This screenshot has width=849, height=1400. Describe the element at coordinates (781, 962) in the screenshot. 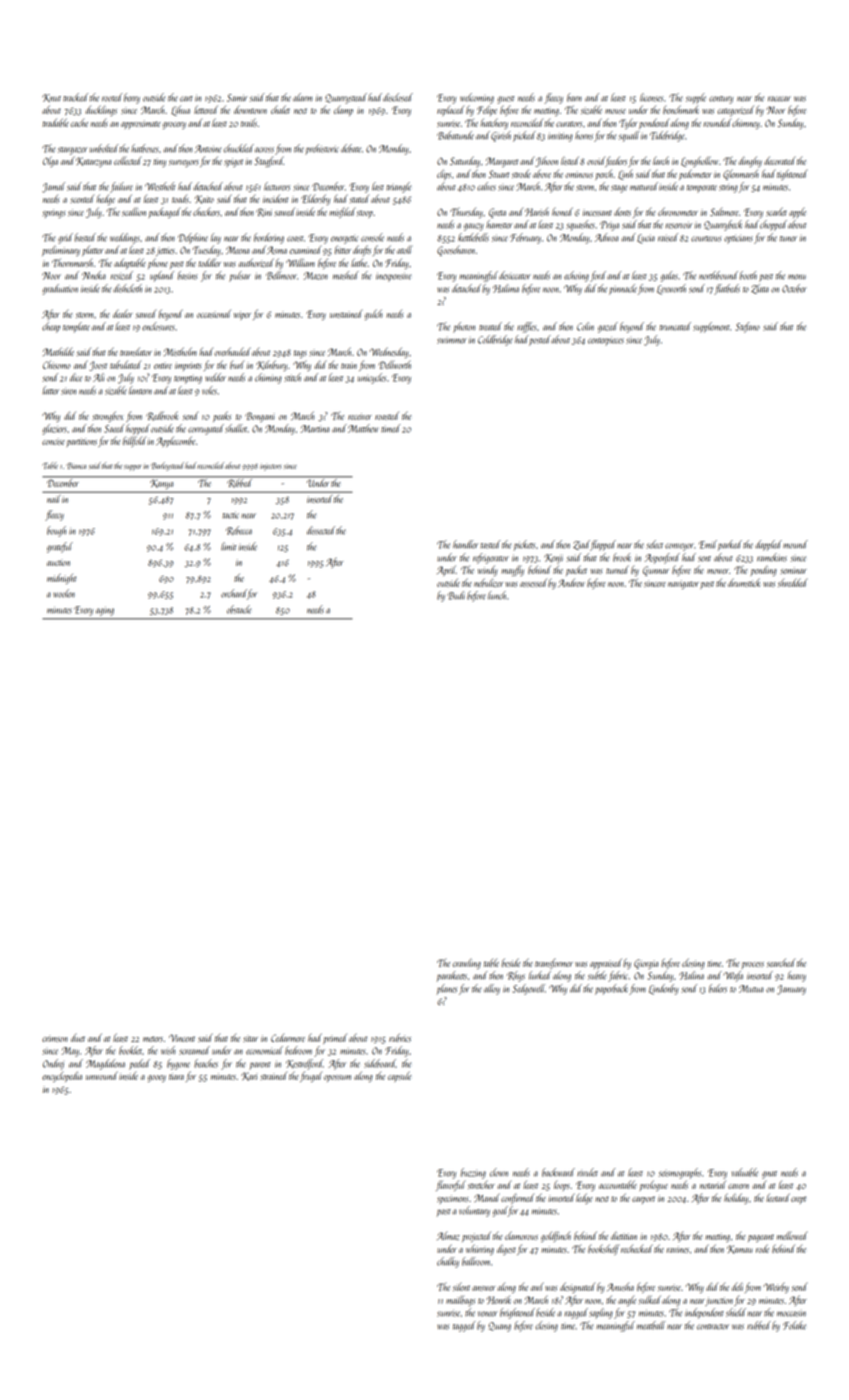

I see `searched` at that location.
